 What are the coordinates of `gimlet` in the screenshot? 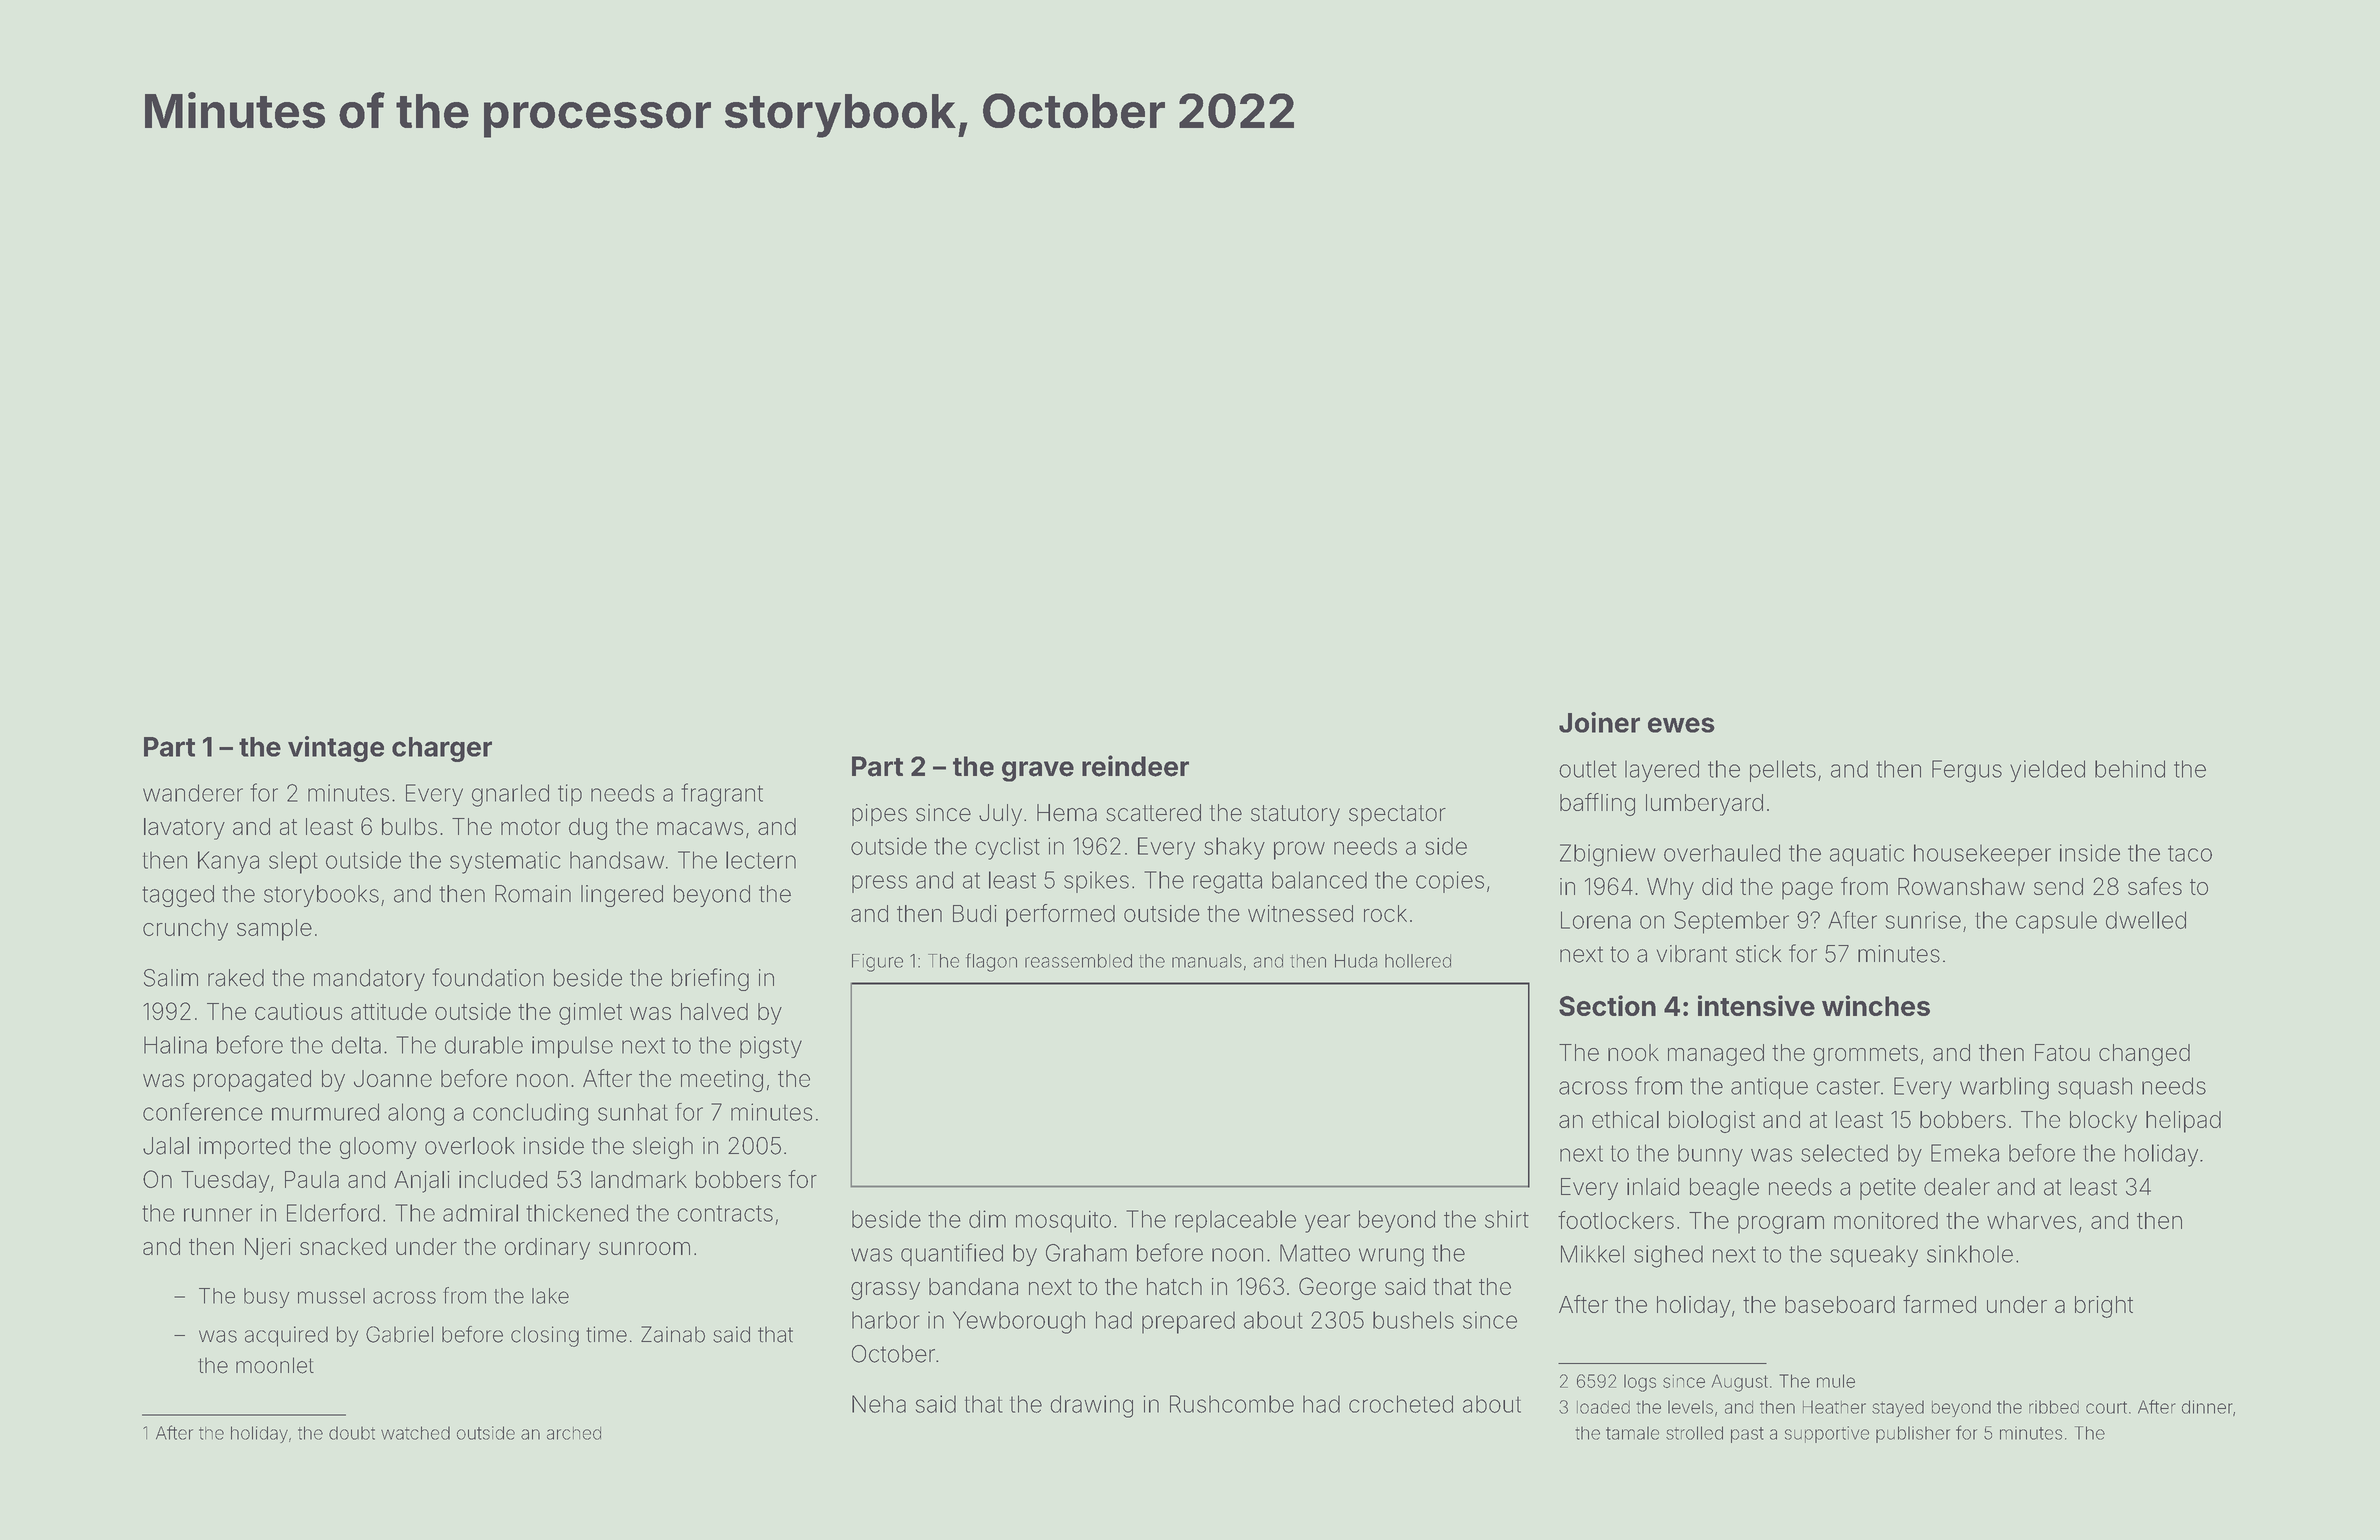 It's located at (590, 1014).
